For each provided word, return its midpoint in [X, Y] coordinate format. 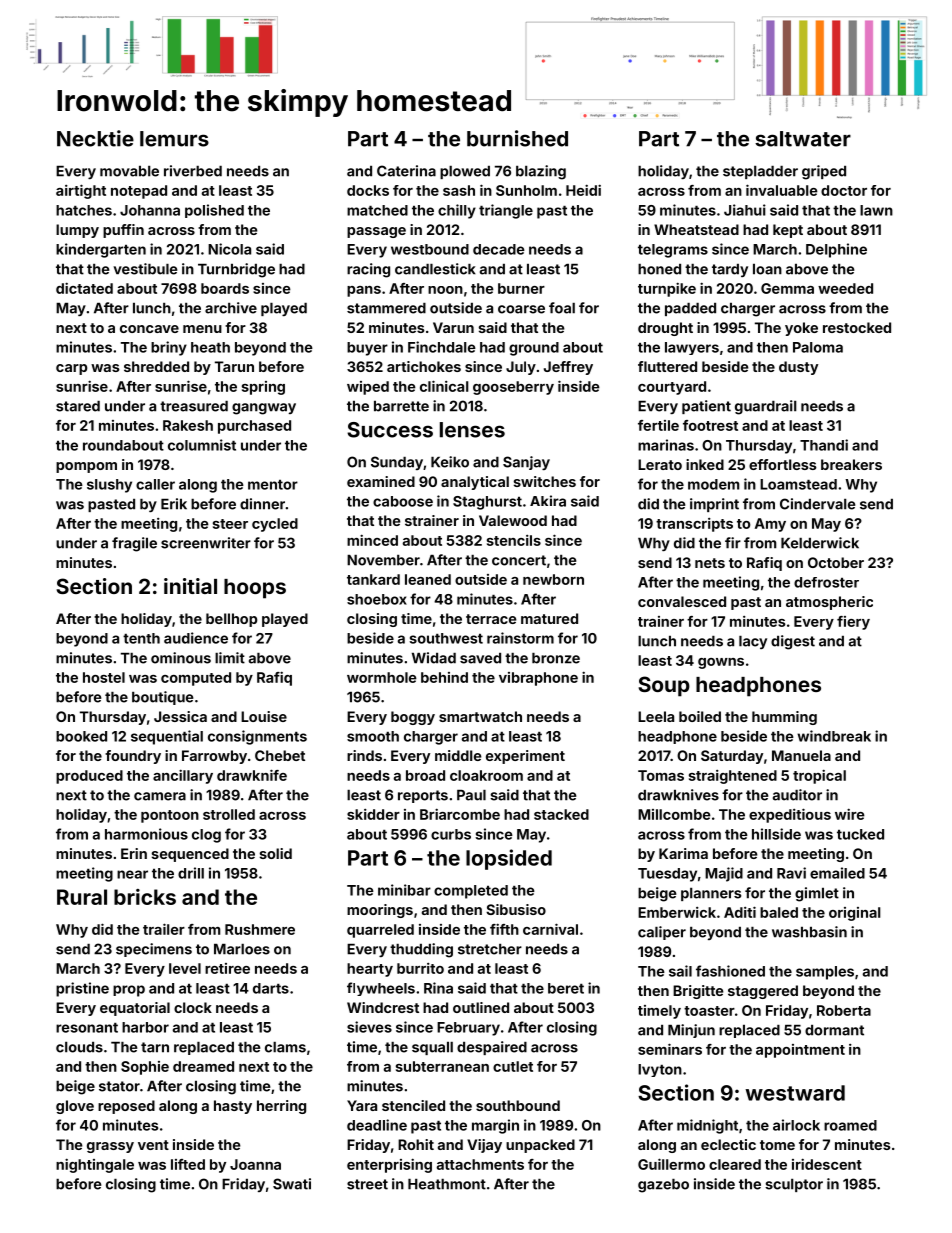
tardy [730, 270]
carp [71, 369]
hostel [104, 677]
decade [499, 249]
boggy [413, 718]
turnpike [667, 289]
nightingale [95, 1165]
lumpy [77, 231]
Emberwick [677, 912]
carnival [550, 929]
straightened [733, 777]
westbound [430, 249]
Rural [82, 897]
